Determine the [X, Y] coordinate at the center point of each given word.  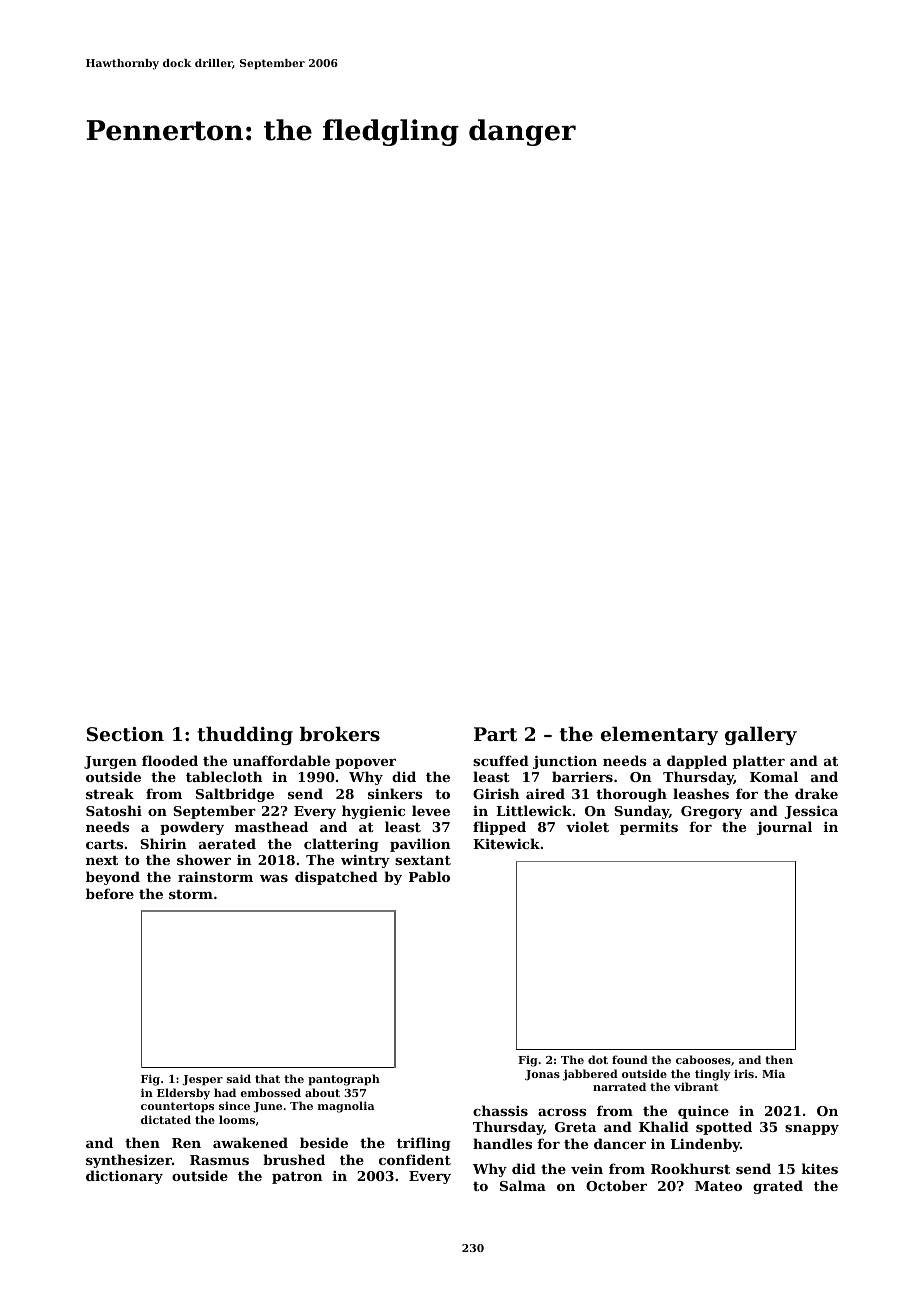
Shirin [163, 843]
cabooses [703, 1059]
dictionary [124, 1177]
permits [649, 828]
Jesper [202, 1080]
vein [587, 1168]
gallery [761, 735]
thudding [245, 735]
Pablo [429, 876]
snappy [812, 1130]
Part [495, 734]
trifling [424, 1144]
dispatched [336, 878]
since [234, 1105]
